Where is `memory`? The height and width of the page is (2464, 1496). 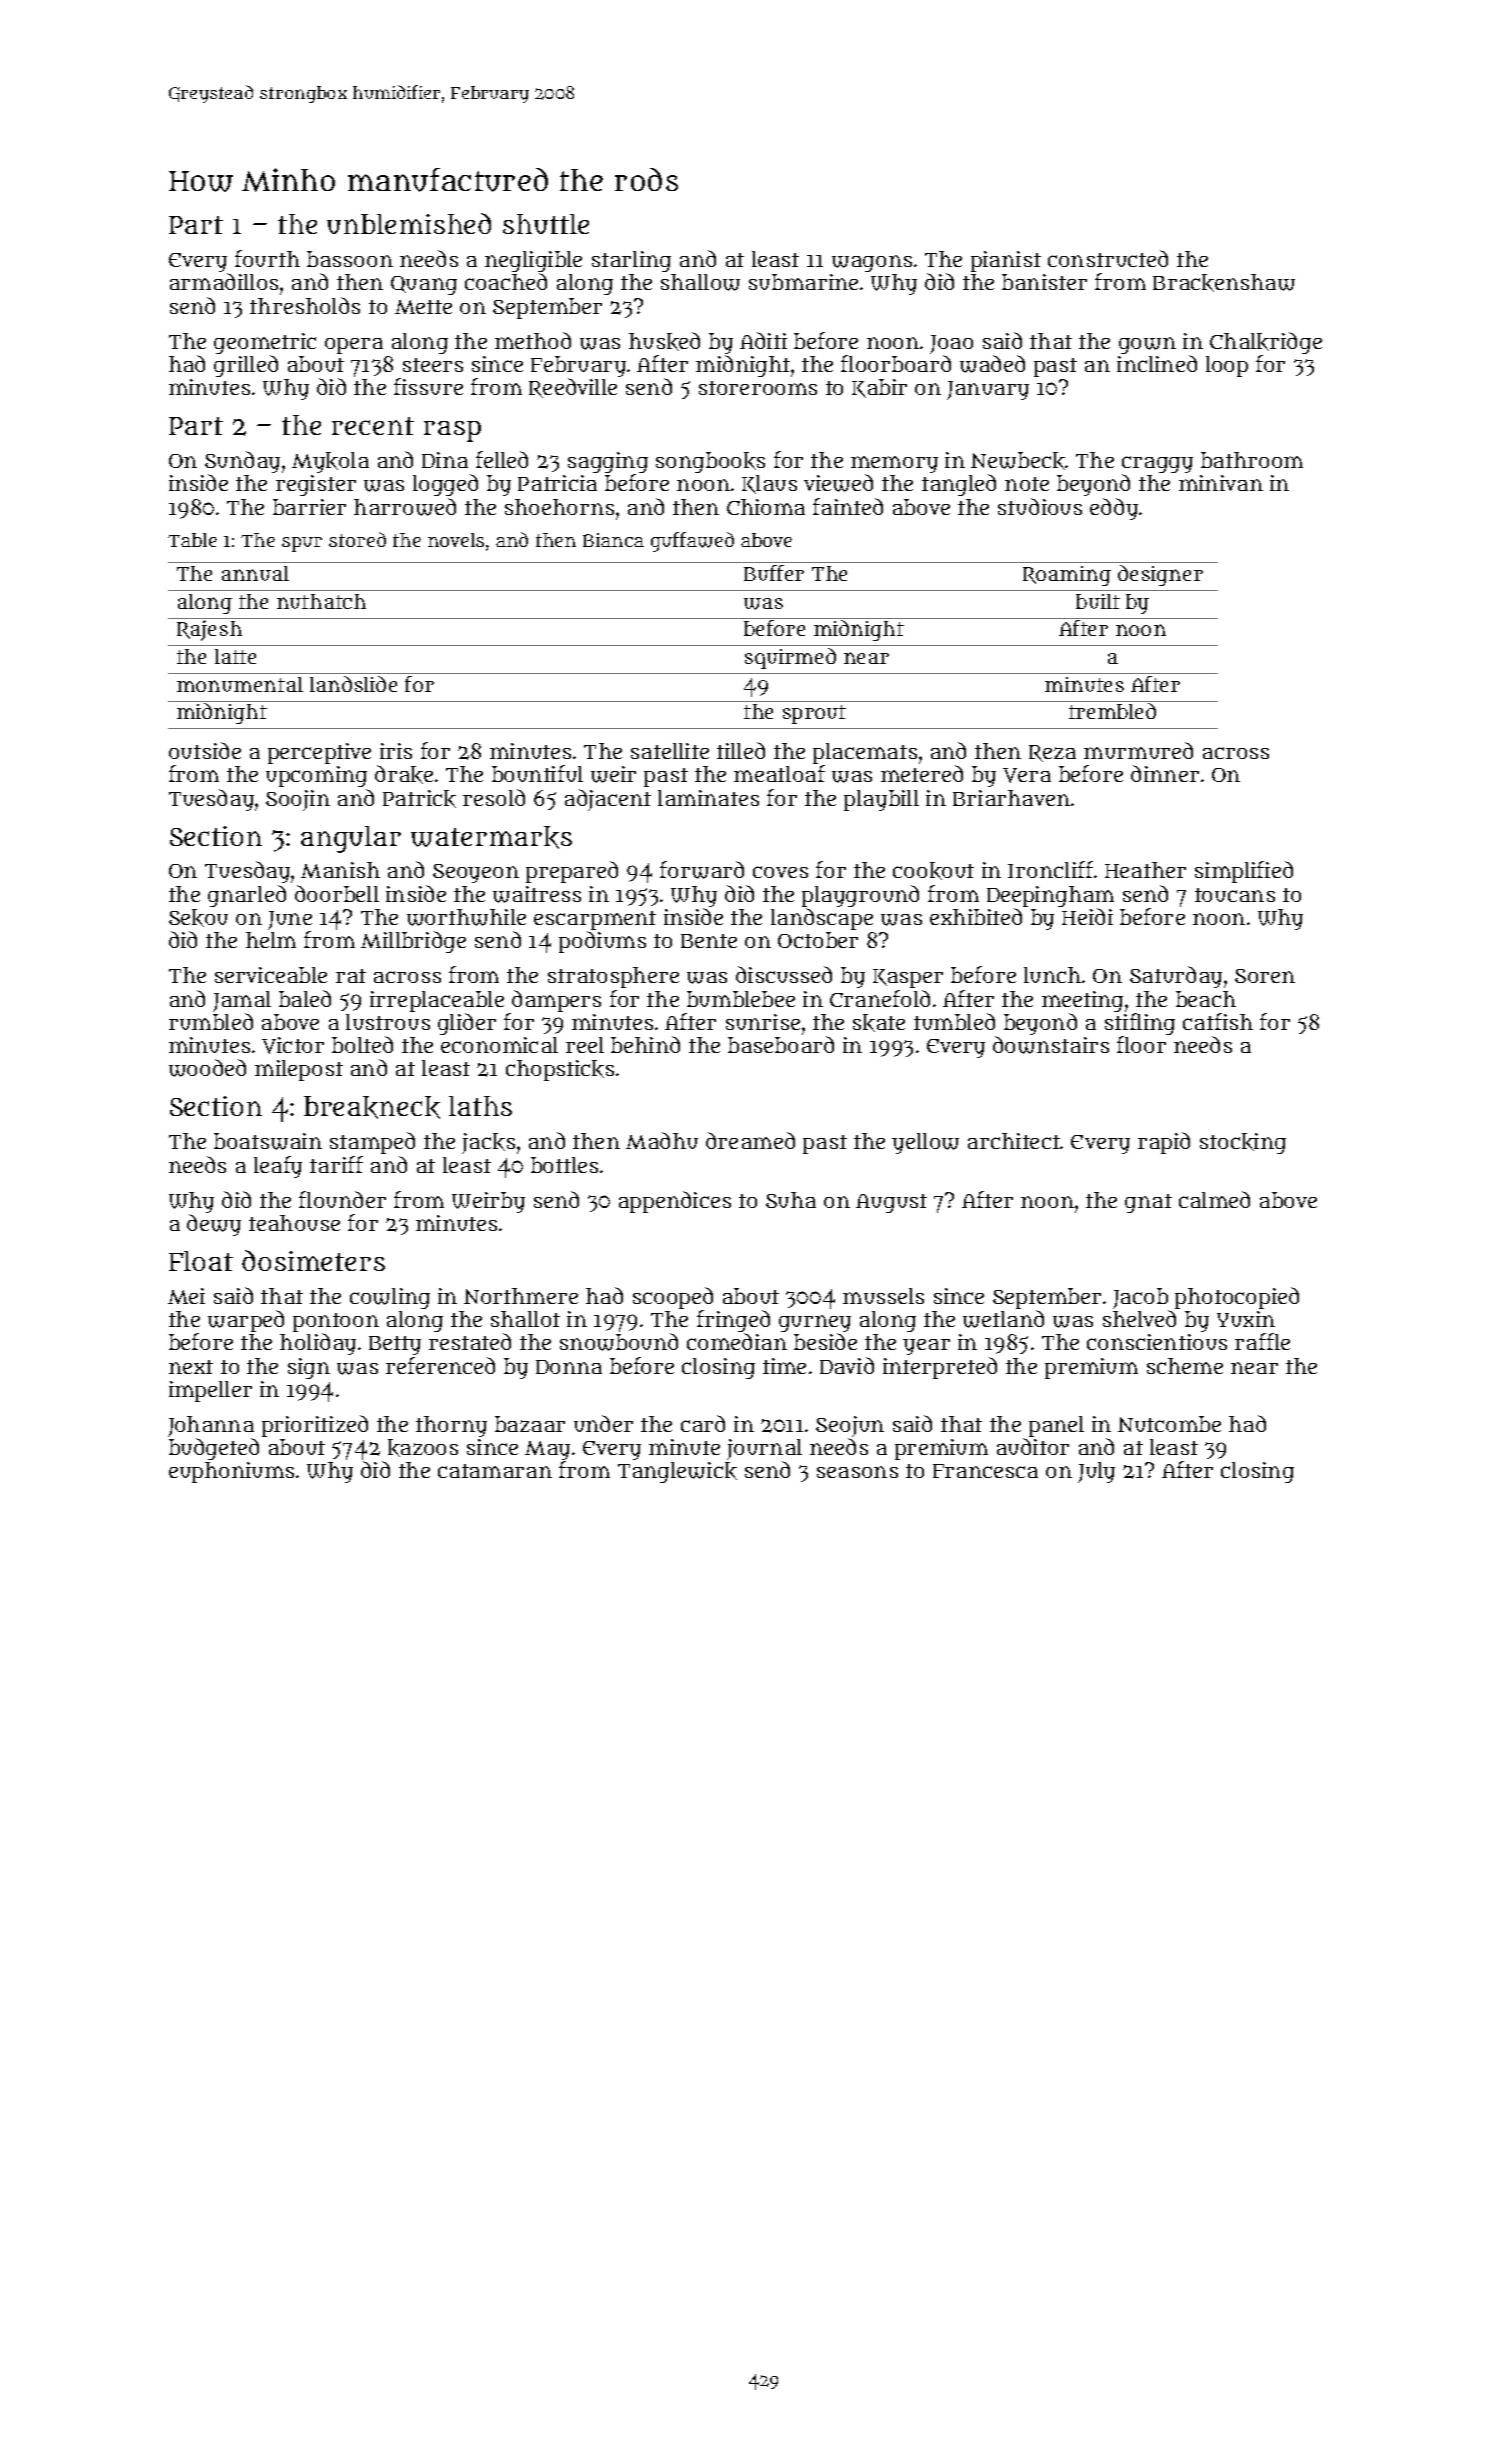
memory is located at coordinates (894, 465).
